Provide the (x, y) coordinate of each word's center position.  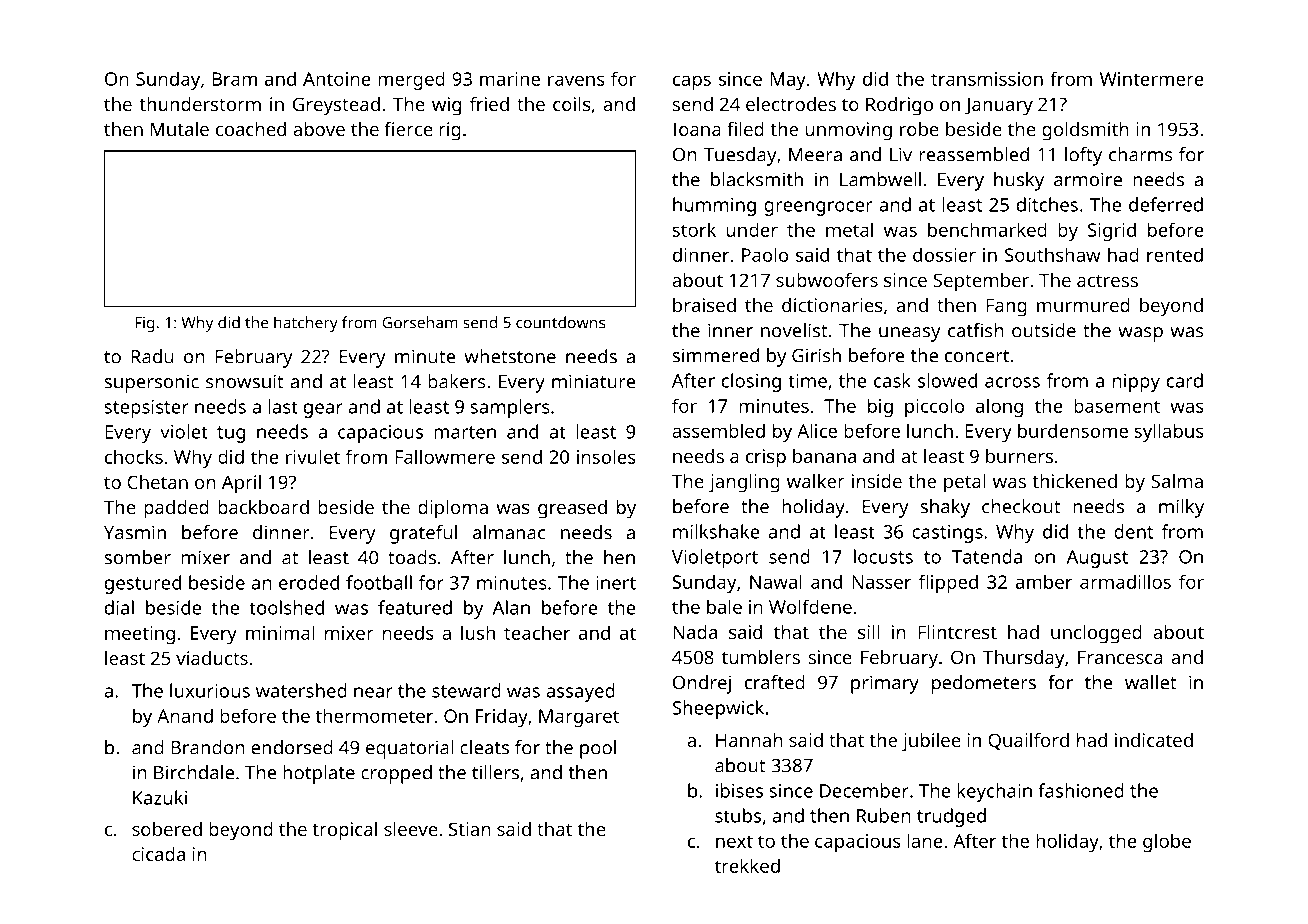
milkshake (716, 531)
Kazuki (160, 797)
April (241, 484)
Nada (695, 632)
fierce (408, 129)
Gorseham (420, 322)
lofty (1083, 156)
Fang (1006, 307)
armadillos (1125, 581)
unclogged (1096, 634)
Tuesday (740, 156)
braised (704, 305)
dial (119, 607)
